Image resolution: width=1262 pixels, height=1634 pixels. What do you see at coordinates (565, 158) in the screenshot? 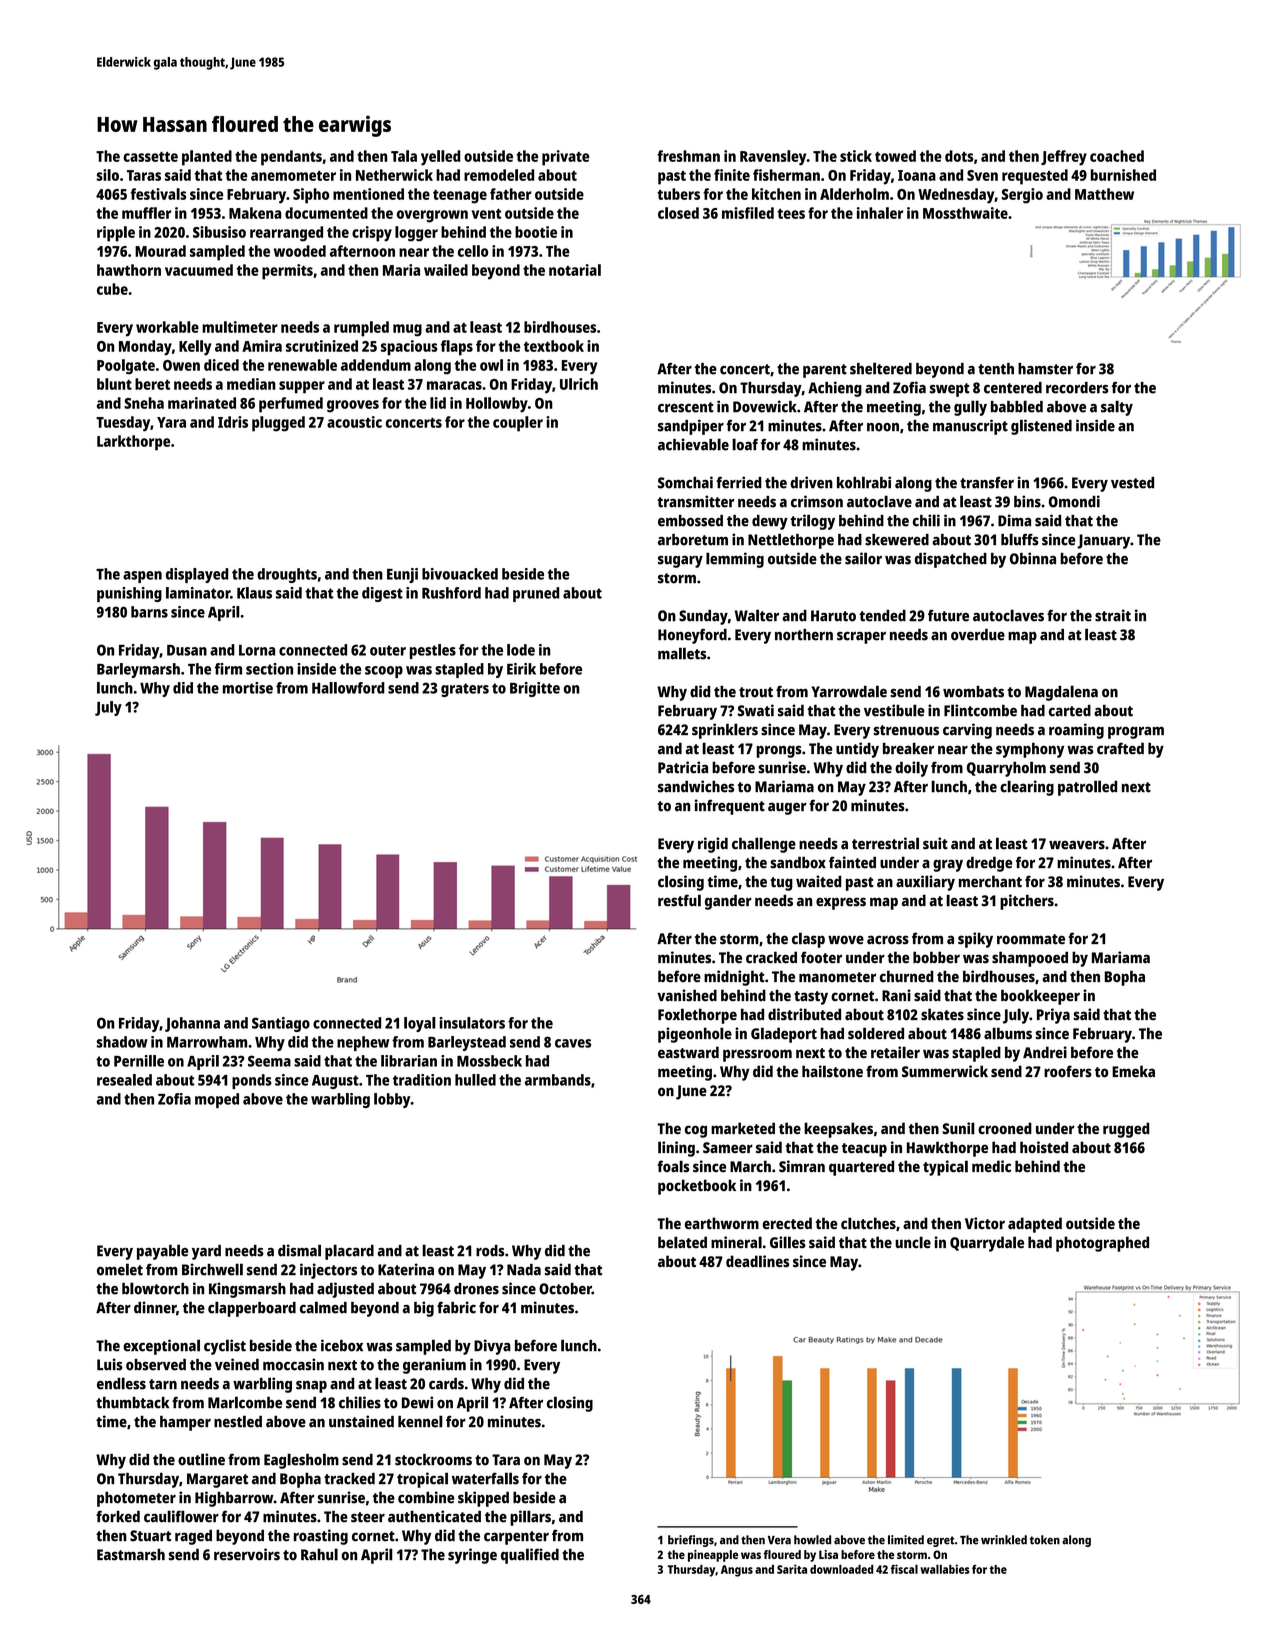
I see `private` at bounding box center [565, 158].
